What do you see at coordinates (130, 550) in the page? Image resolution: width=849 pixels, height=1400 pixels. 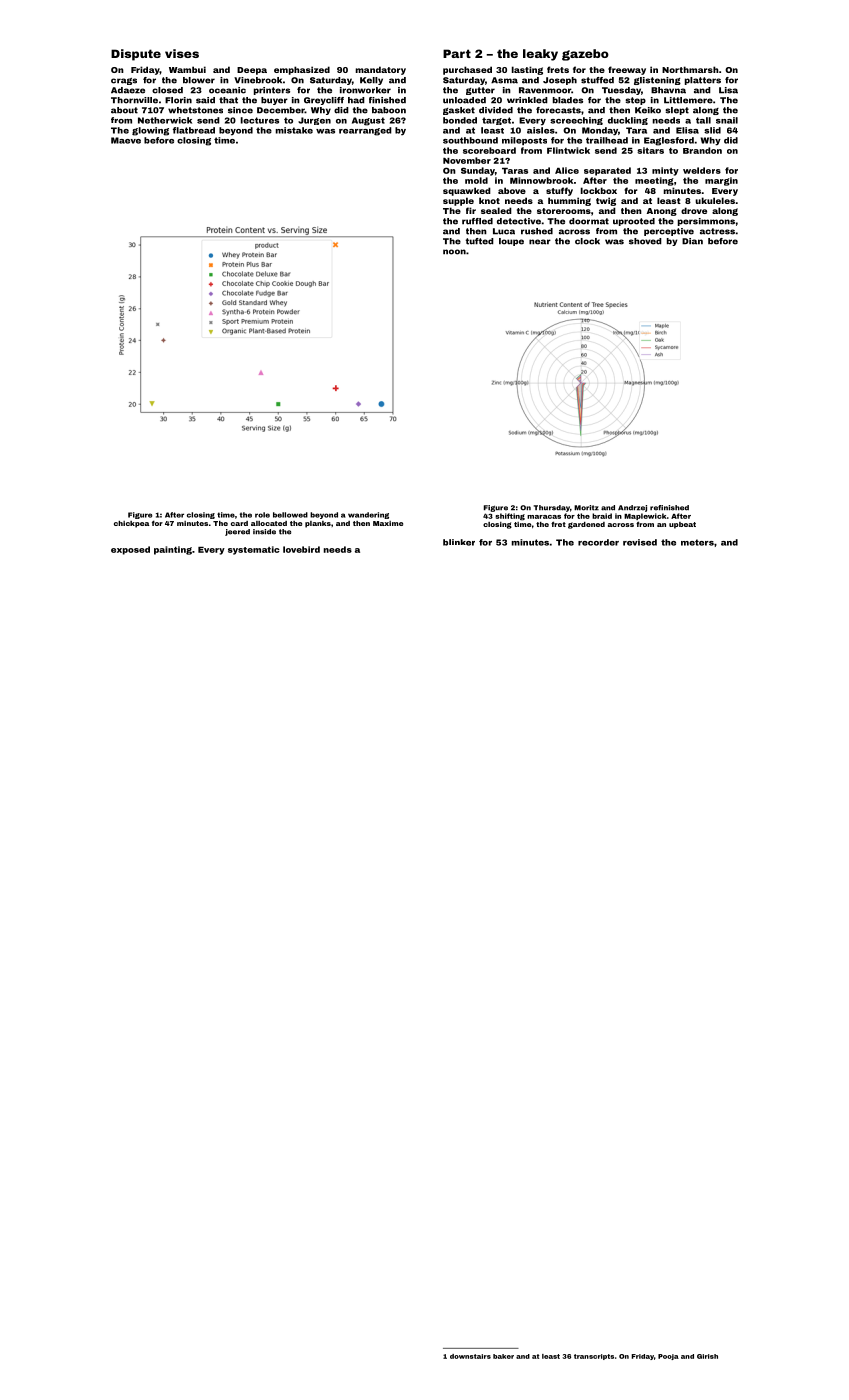 I see `exposed` at bounding box center [130, 550].
